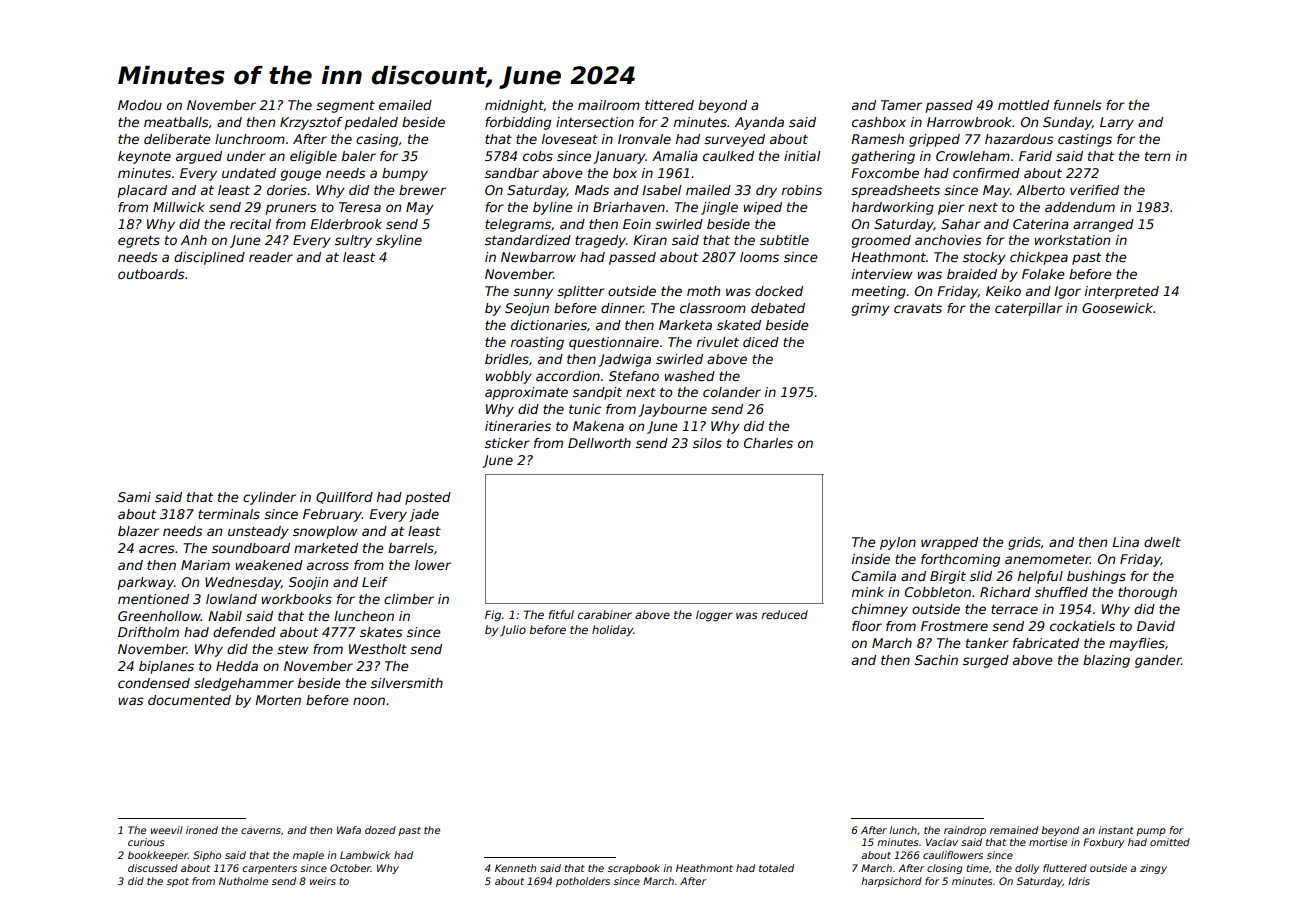  I want to click on Charles, so click(768, 443).
